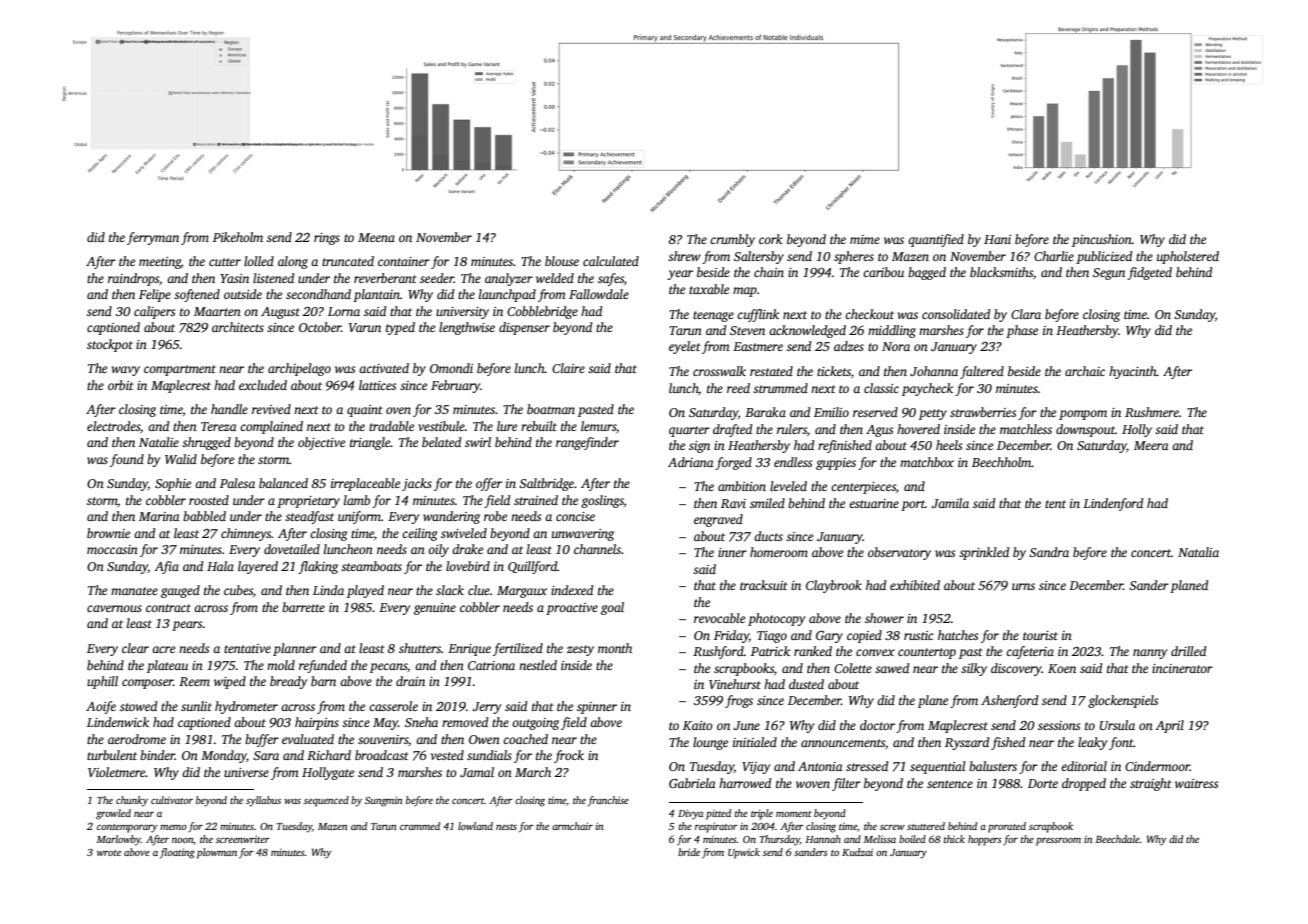  What do you see at coordinates (524, 328) in the image?
I see `dispenser` at bounding box center [524, 328].
